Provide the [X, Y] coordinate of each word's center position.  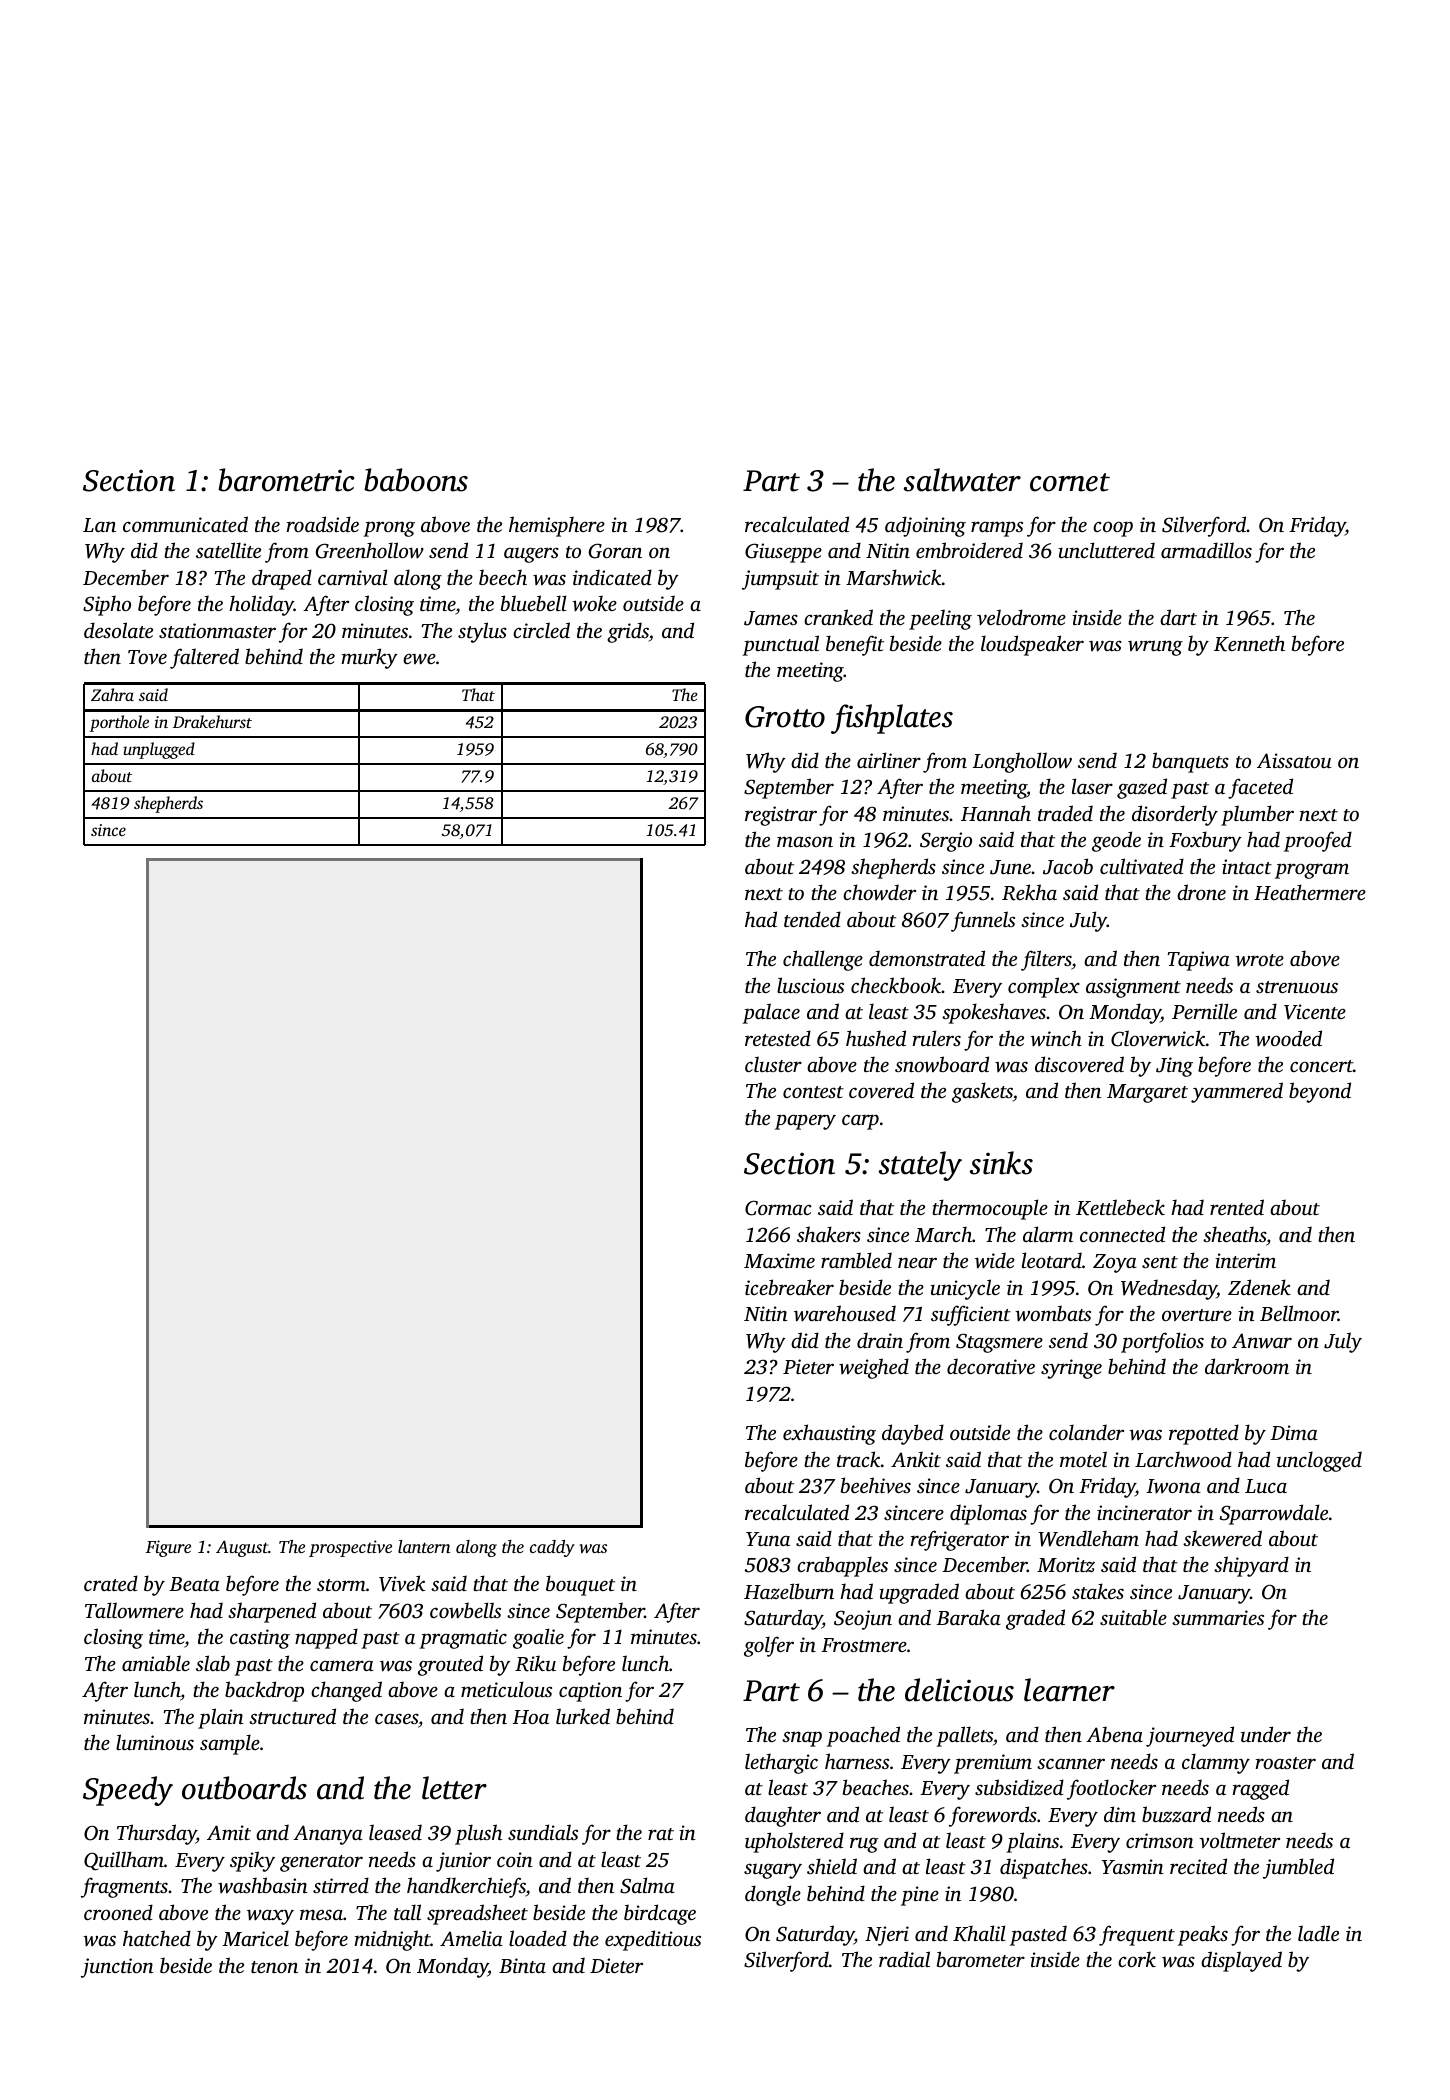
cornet [1070, 482]
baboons [416, 480]
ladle [1318, 1933]
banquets [1190, 762]
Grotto [785, 717]
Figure [168, 1548]
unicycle [965, 1289]
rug [864, 1845]
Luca [1266, 1486]
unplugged [159, 750]
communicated [185, 524]
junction [117, 1968]
